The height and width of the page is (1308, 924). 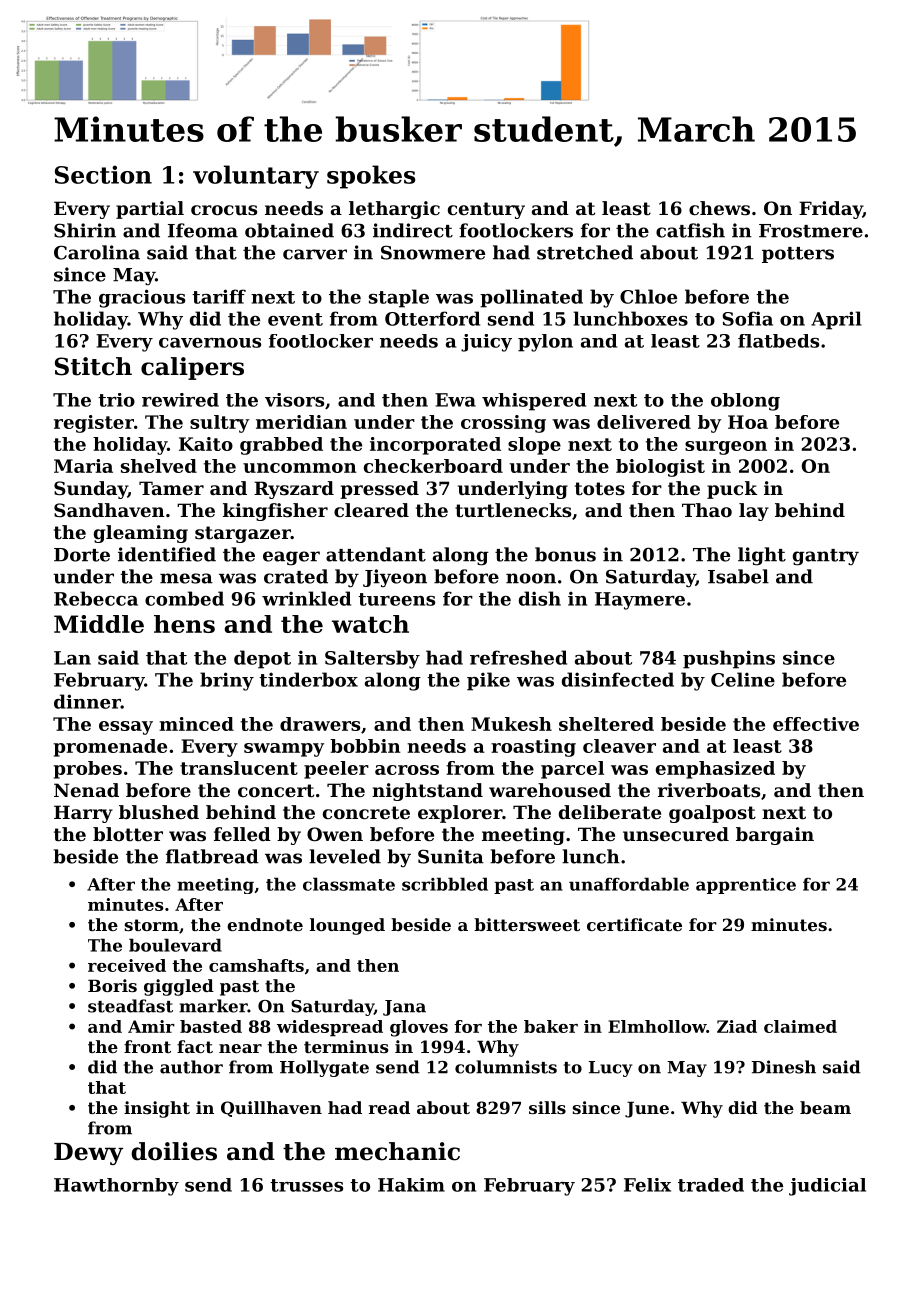 I want to click on Dewy, so click(x=88, y=1154).
